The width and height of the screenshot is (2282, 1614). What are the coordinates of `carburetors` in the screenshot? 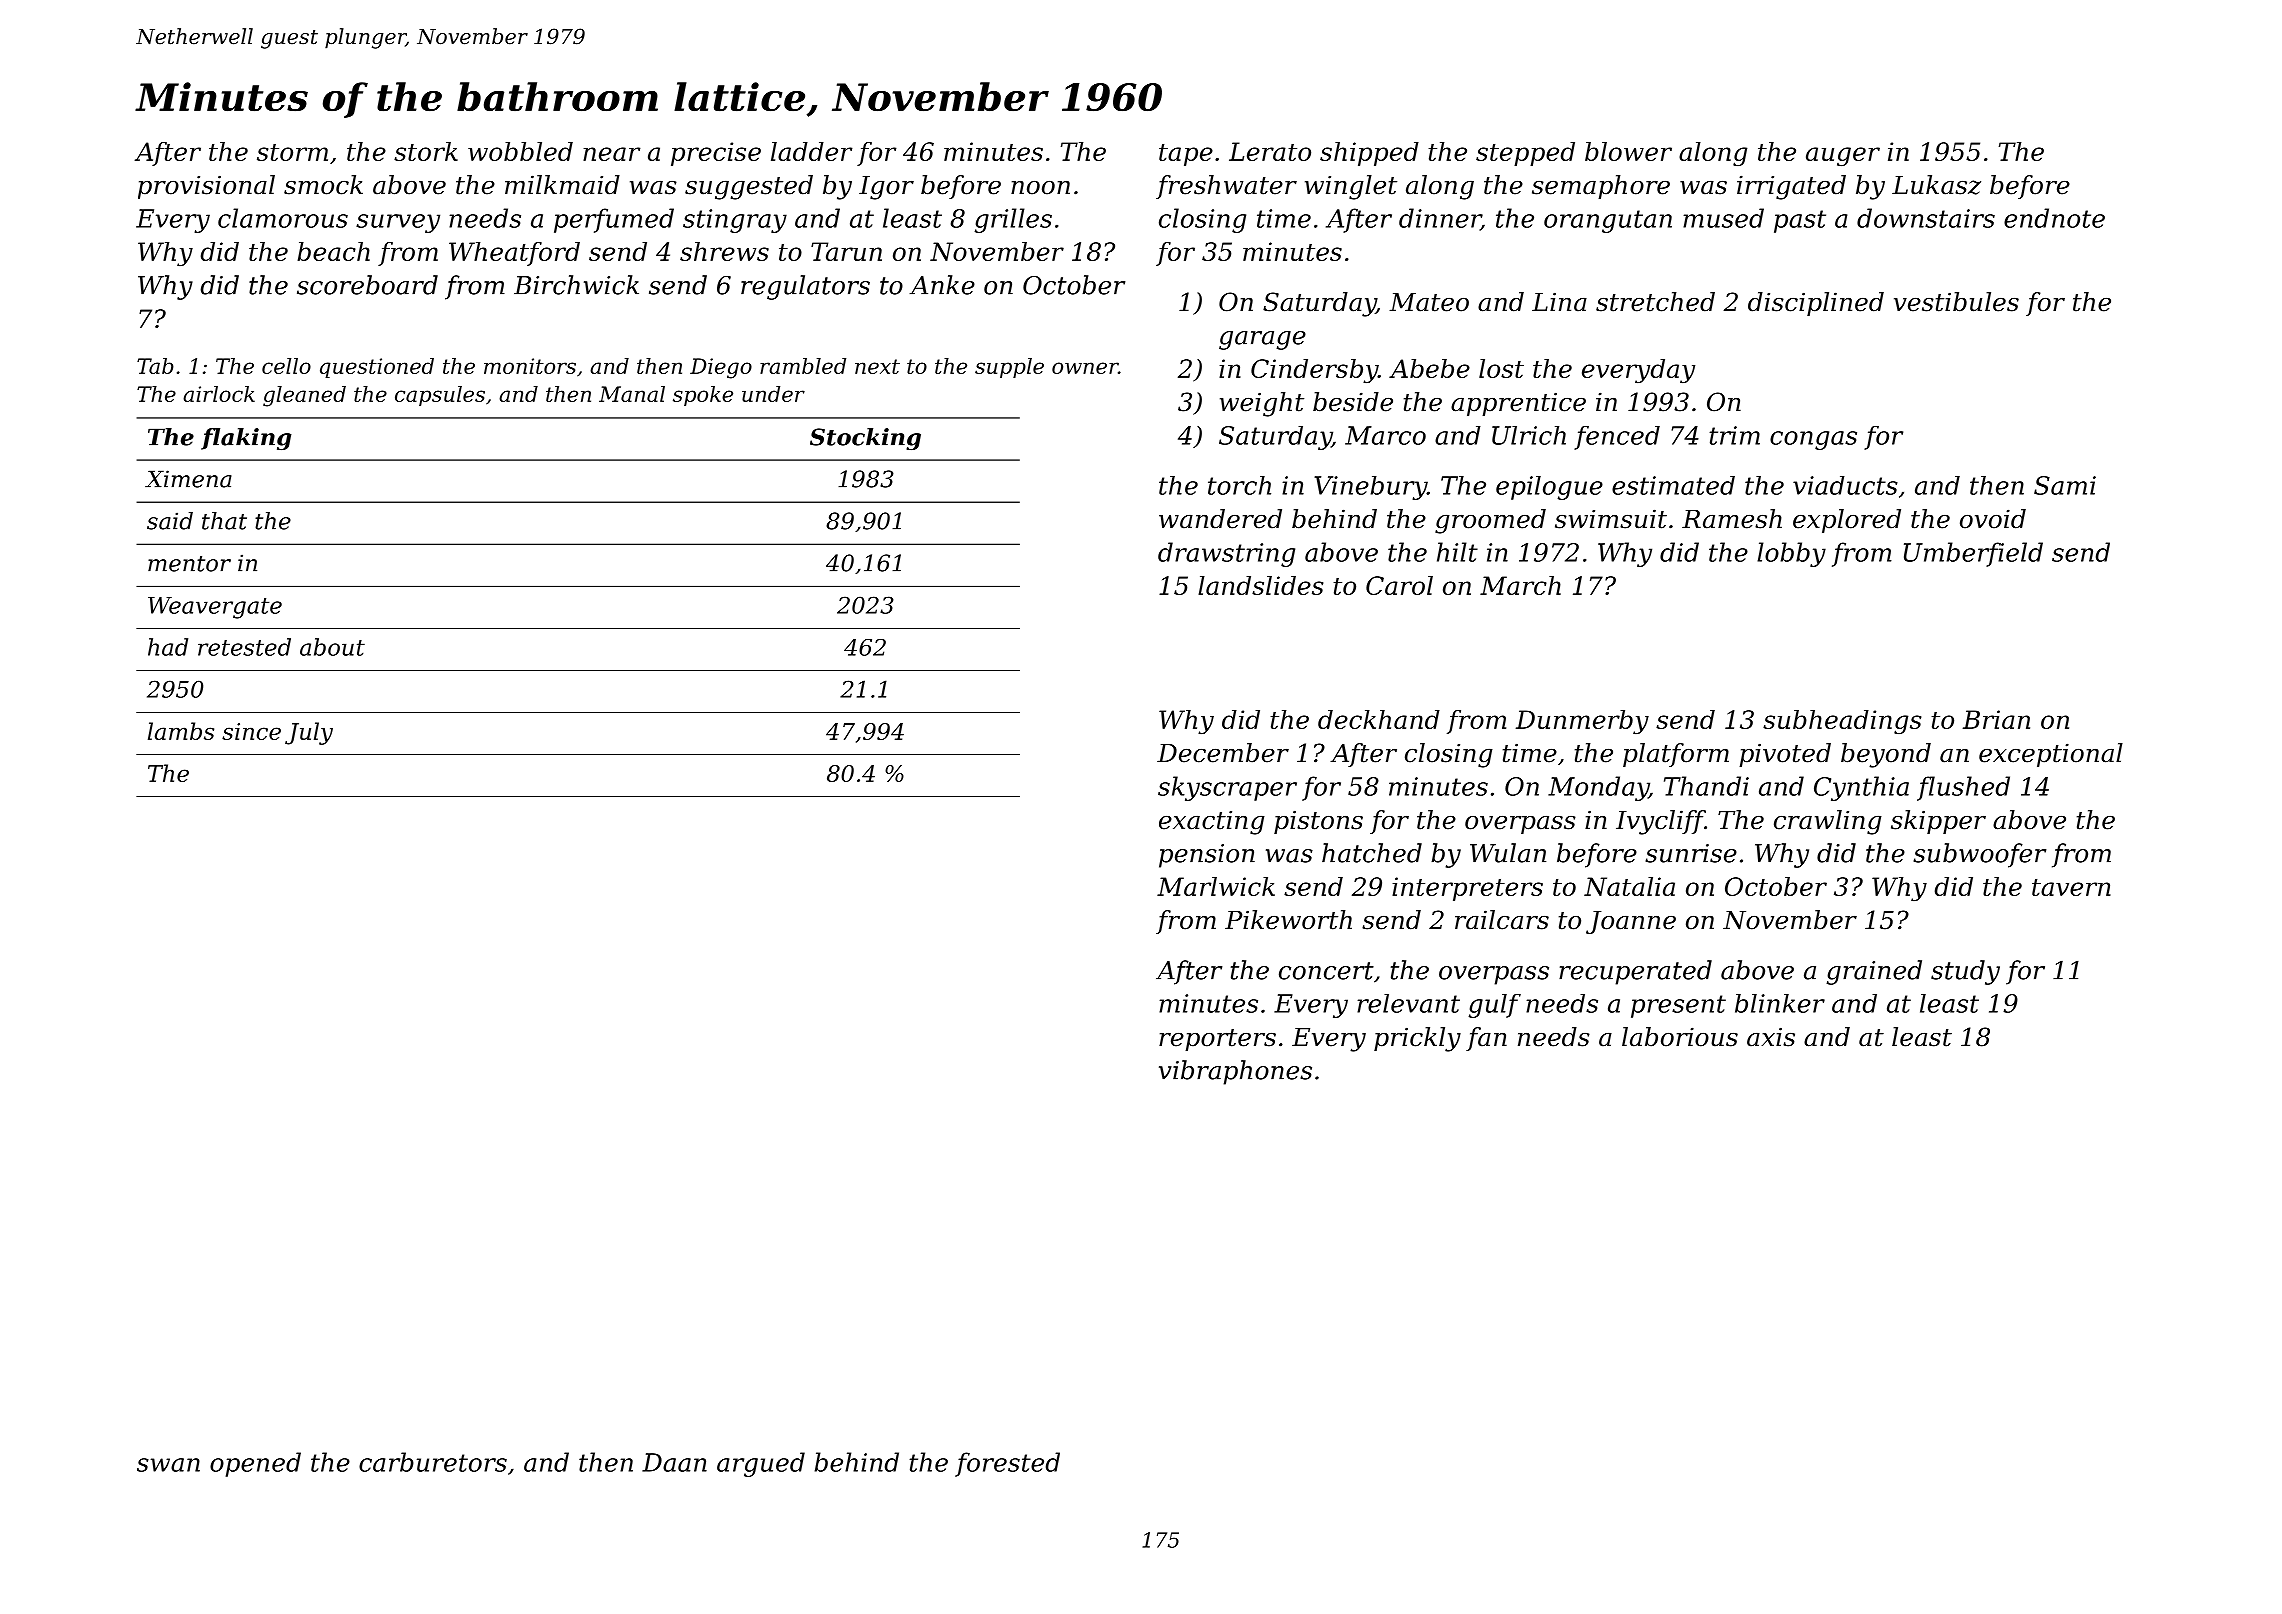 It's located at (433, 1462).
